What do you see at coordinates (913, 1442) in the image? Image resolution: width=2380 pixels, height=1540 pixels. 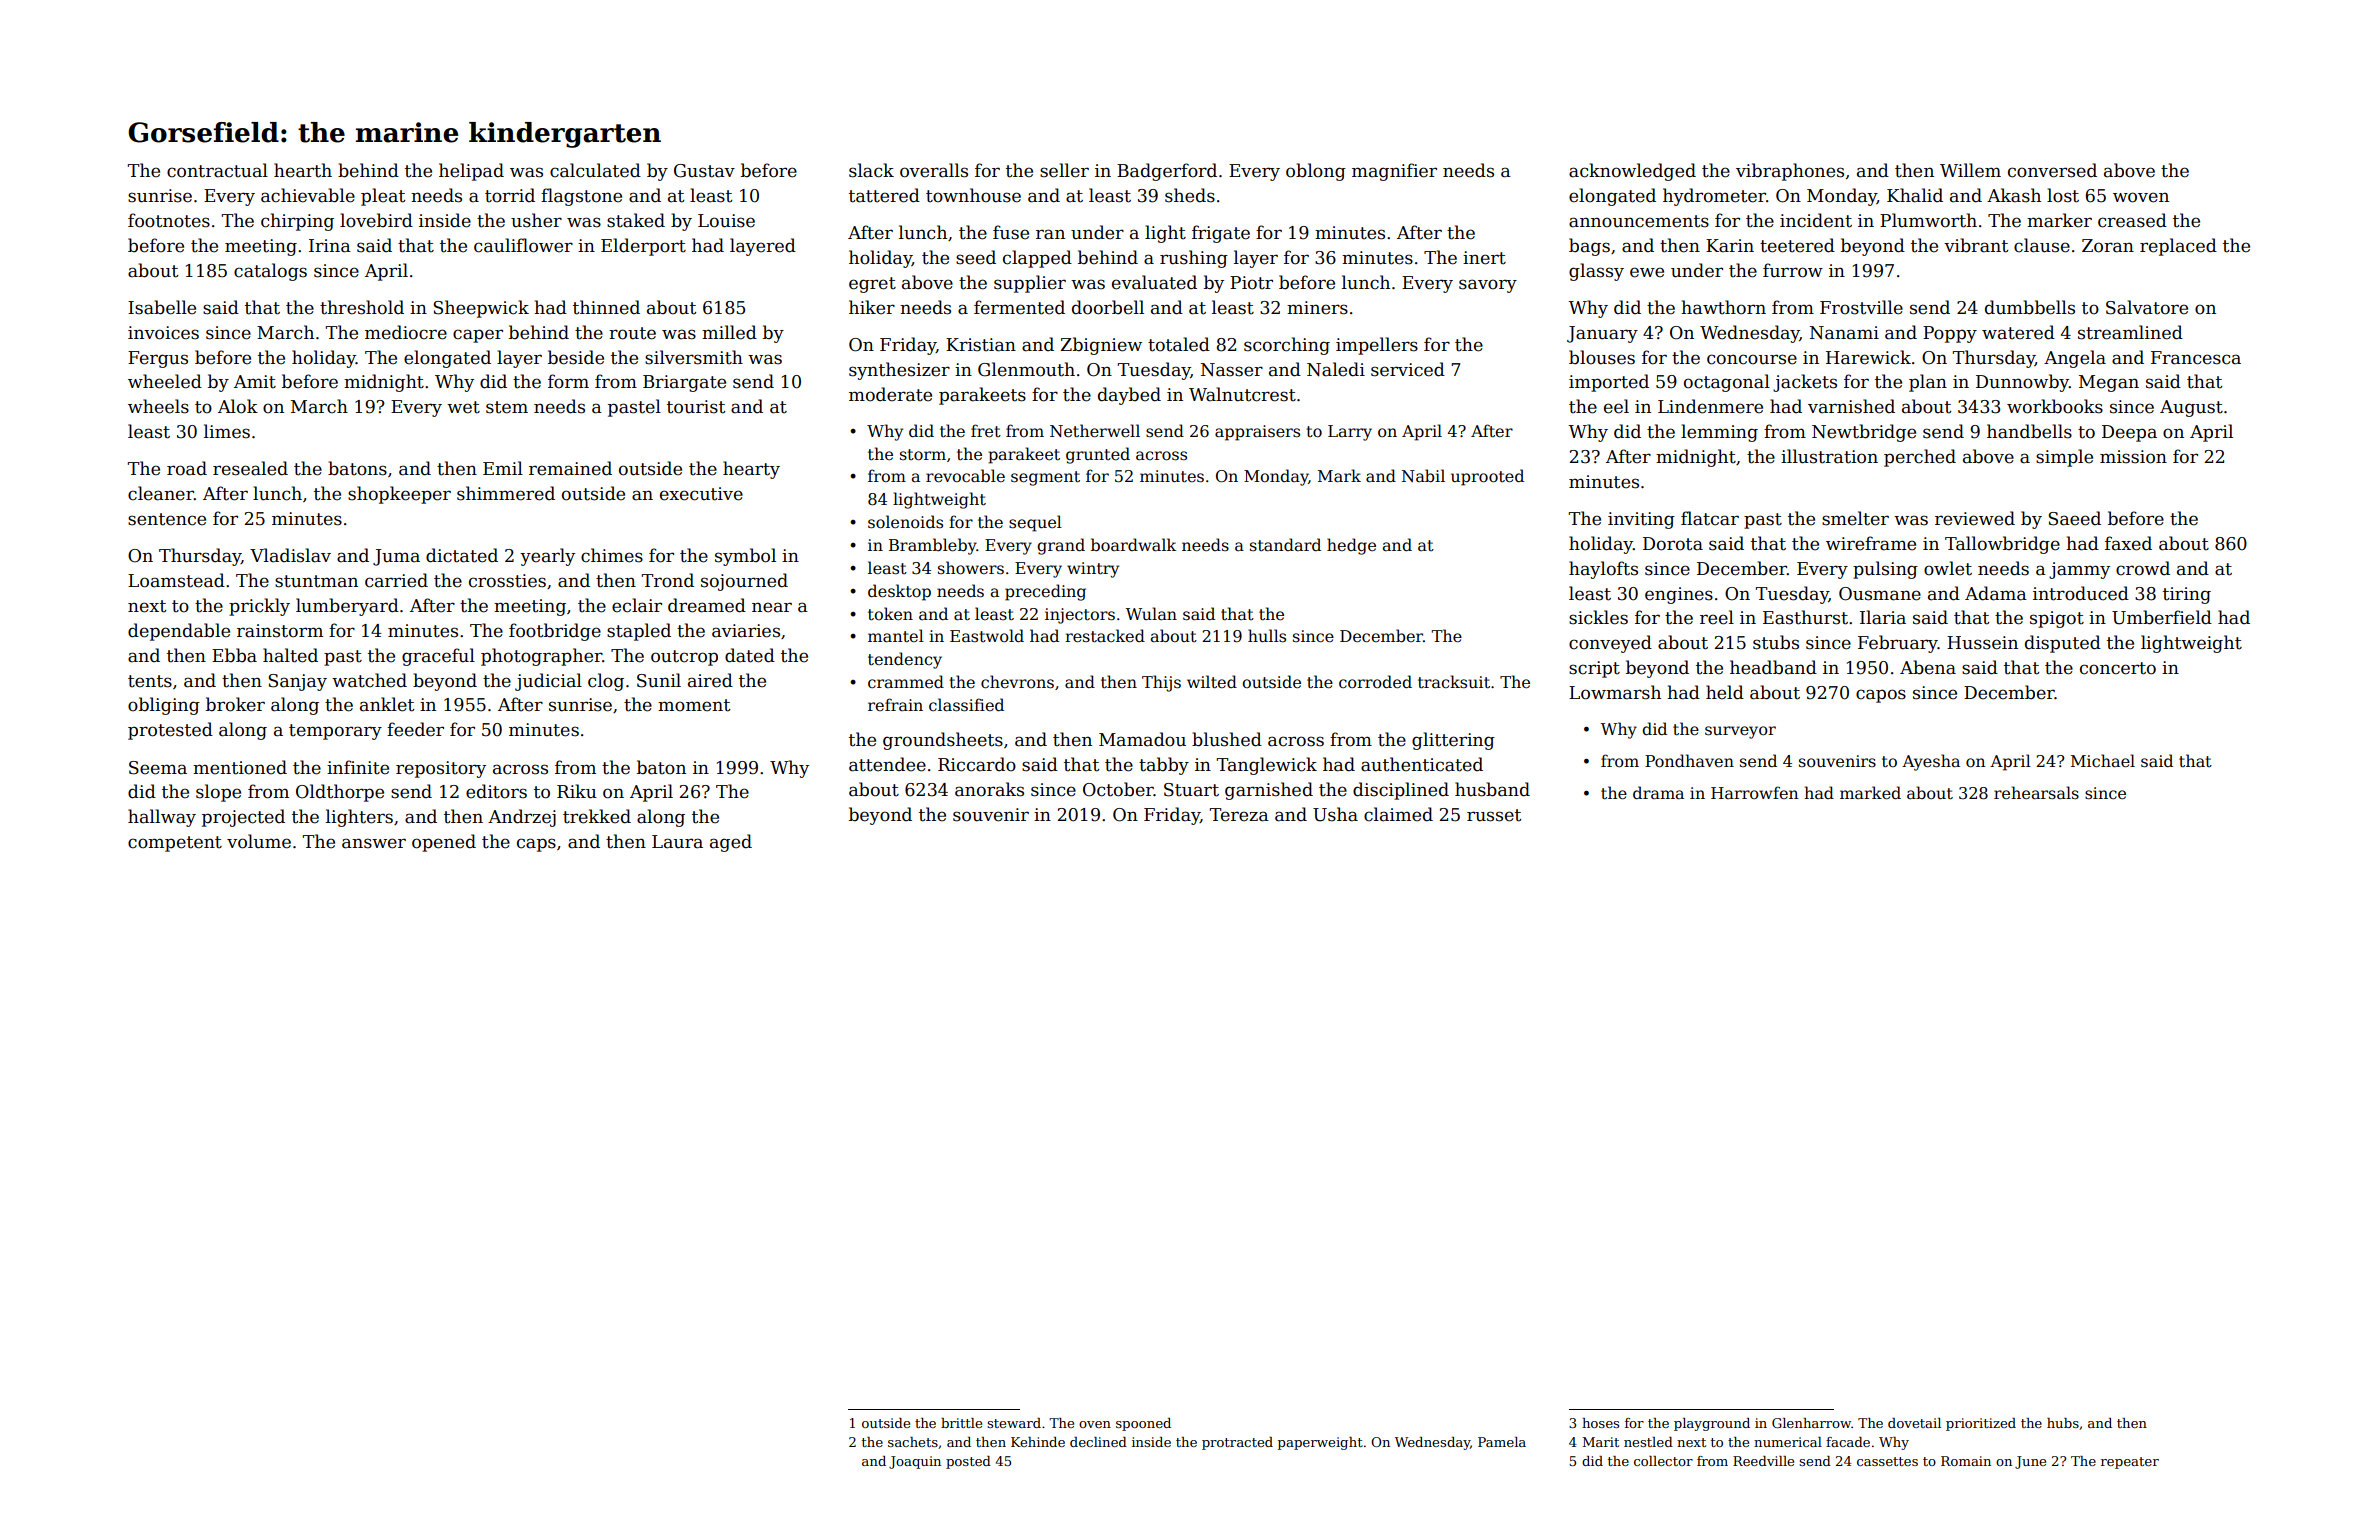 I see `sachets` at bounding box center [913, 1442].
